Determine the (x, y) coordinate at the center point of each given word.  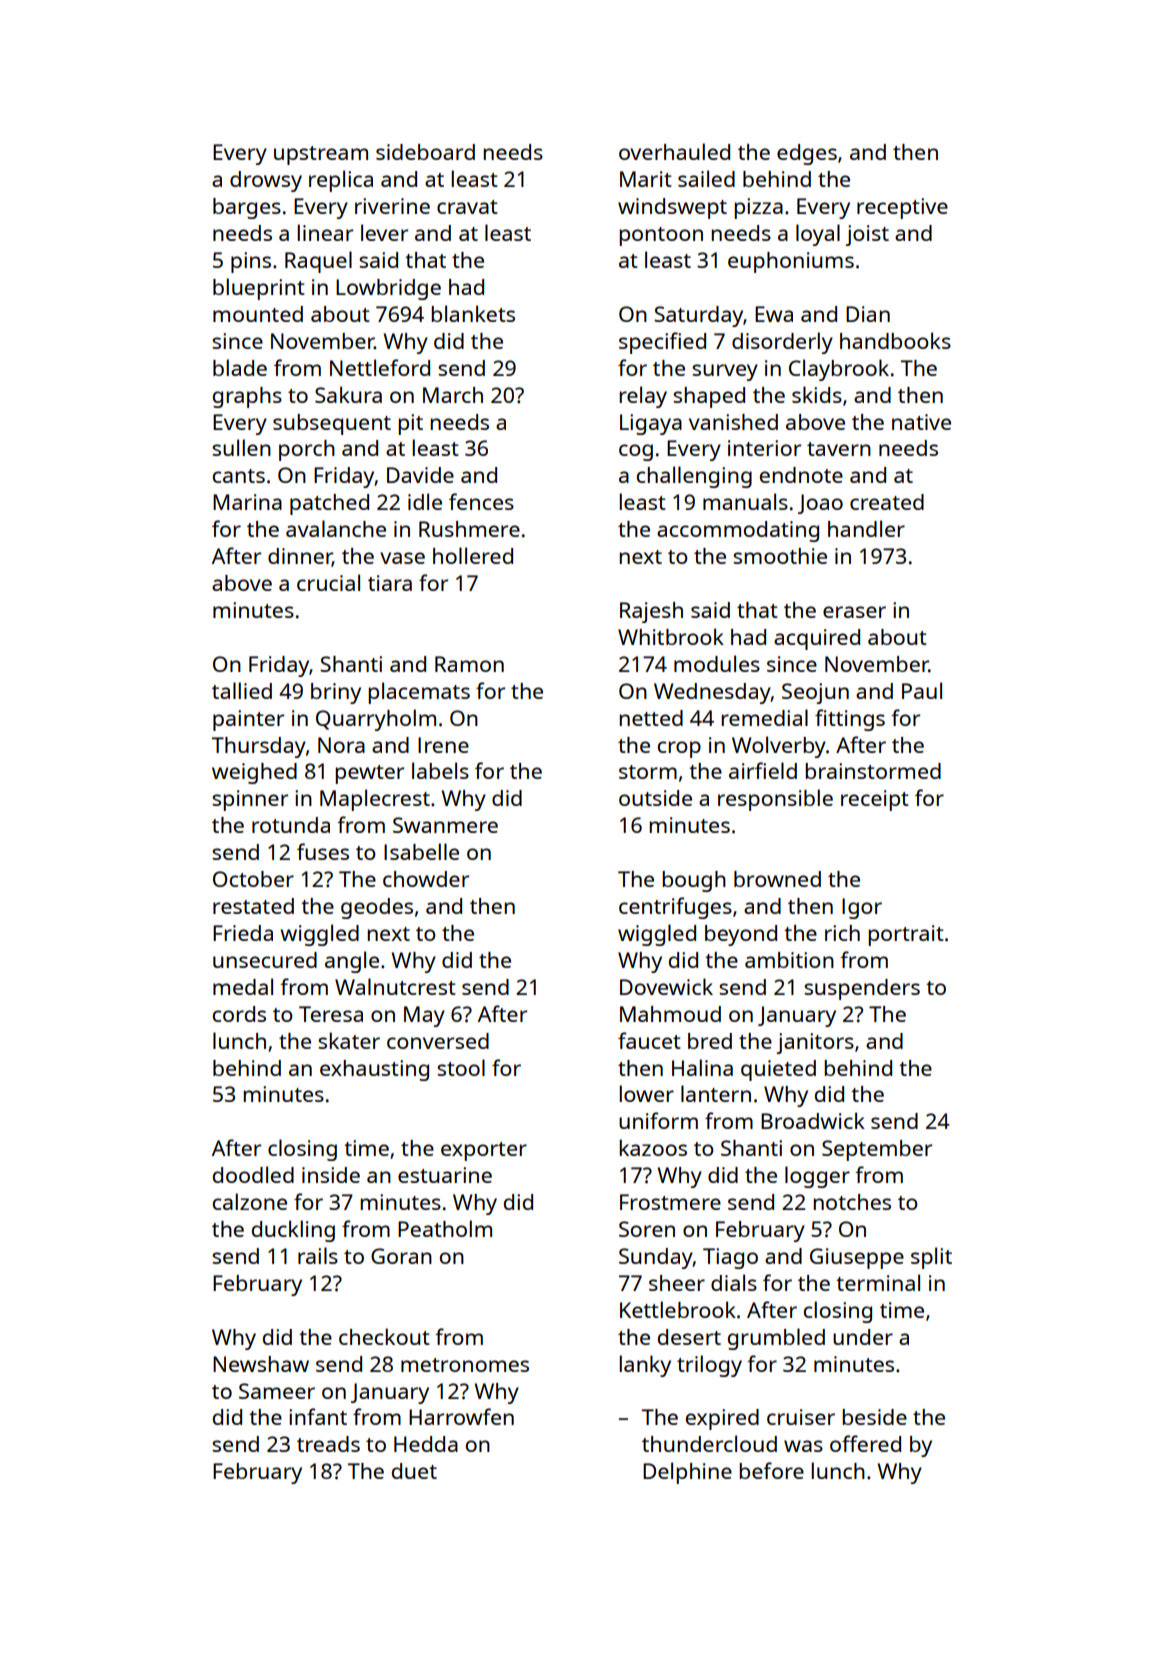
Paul (922, 690)
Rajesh (651, 612)
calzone (250, 1201)
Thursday (259, 747)
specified (662, 343)
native (921, 422)
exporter (484, 1151)
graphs (247, 397)
